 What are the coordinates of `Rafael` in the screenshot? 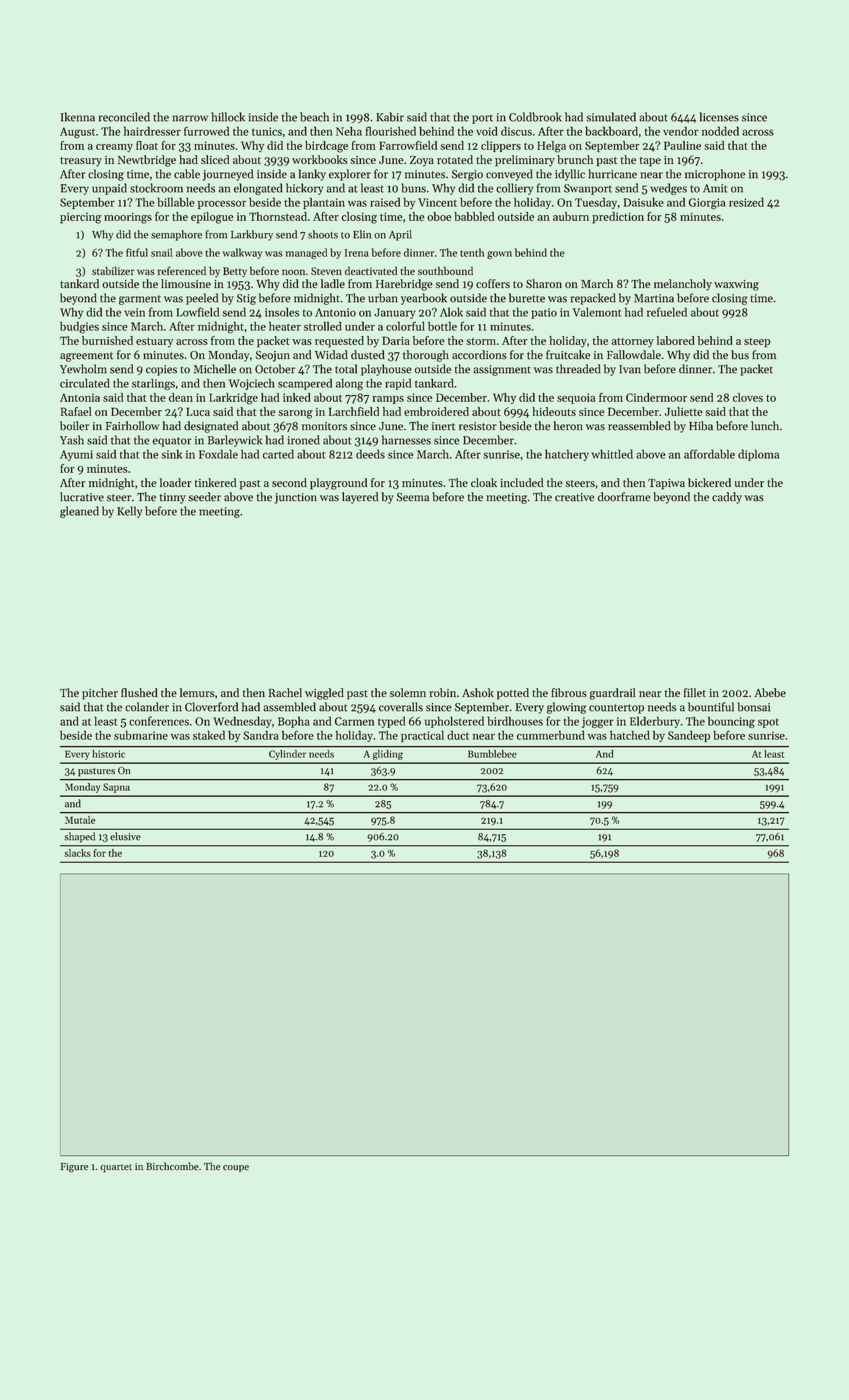 It's located at (76, 411).
